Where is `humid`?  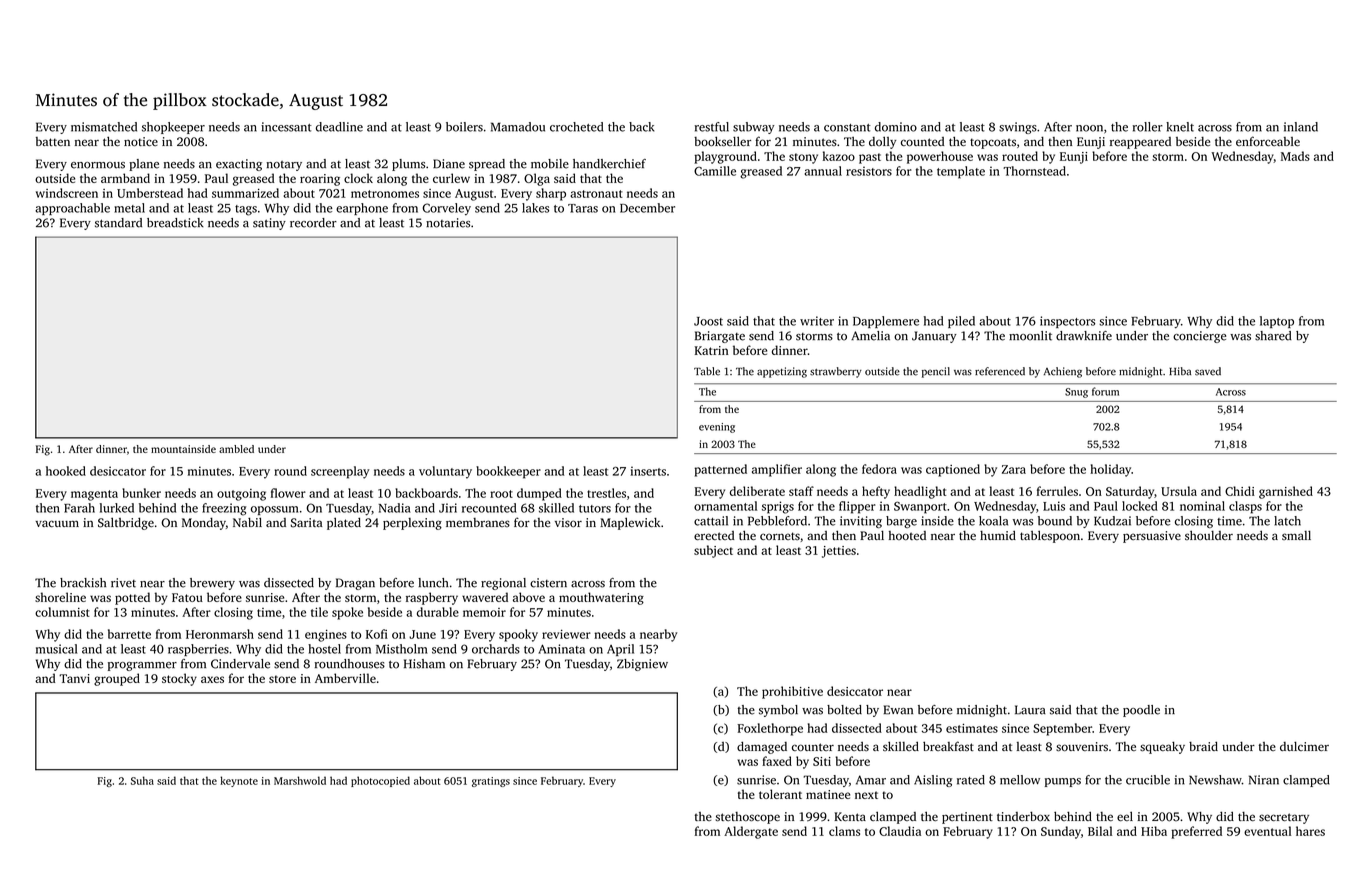 humid is located at coordinates (998, 535).
